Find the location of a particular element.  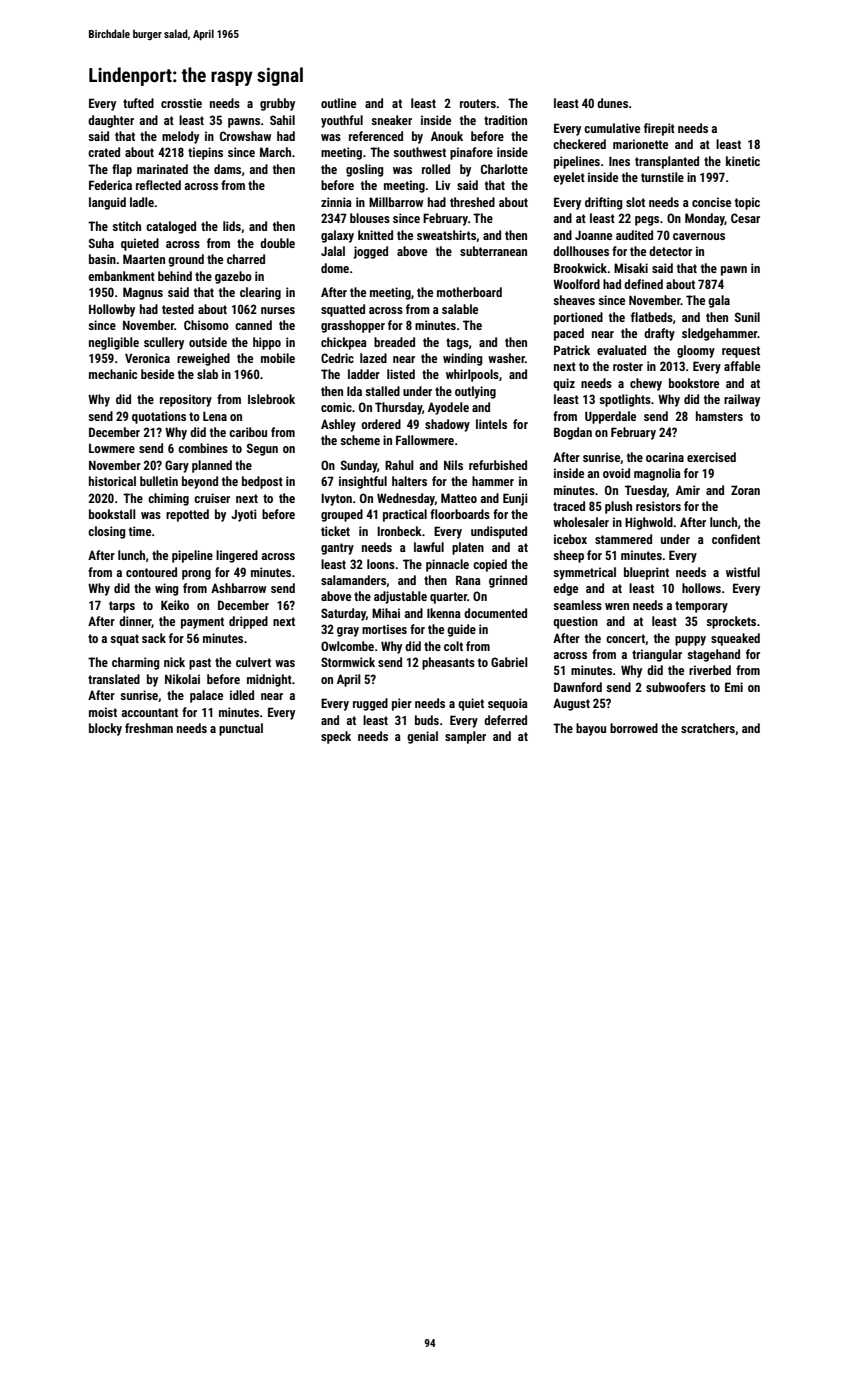

punctual is located at coordinates (241, 729).
